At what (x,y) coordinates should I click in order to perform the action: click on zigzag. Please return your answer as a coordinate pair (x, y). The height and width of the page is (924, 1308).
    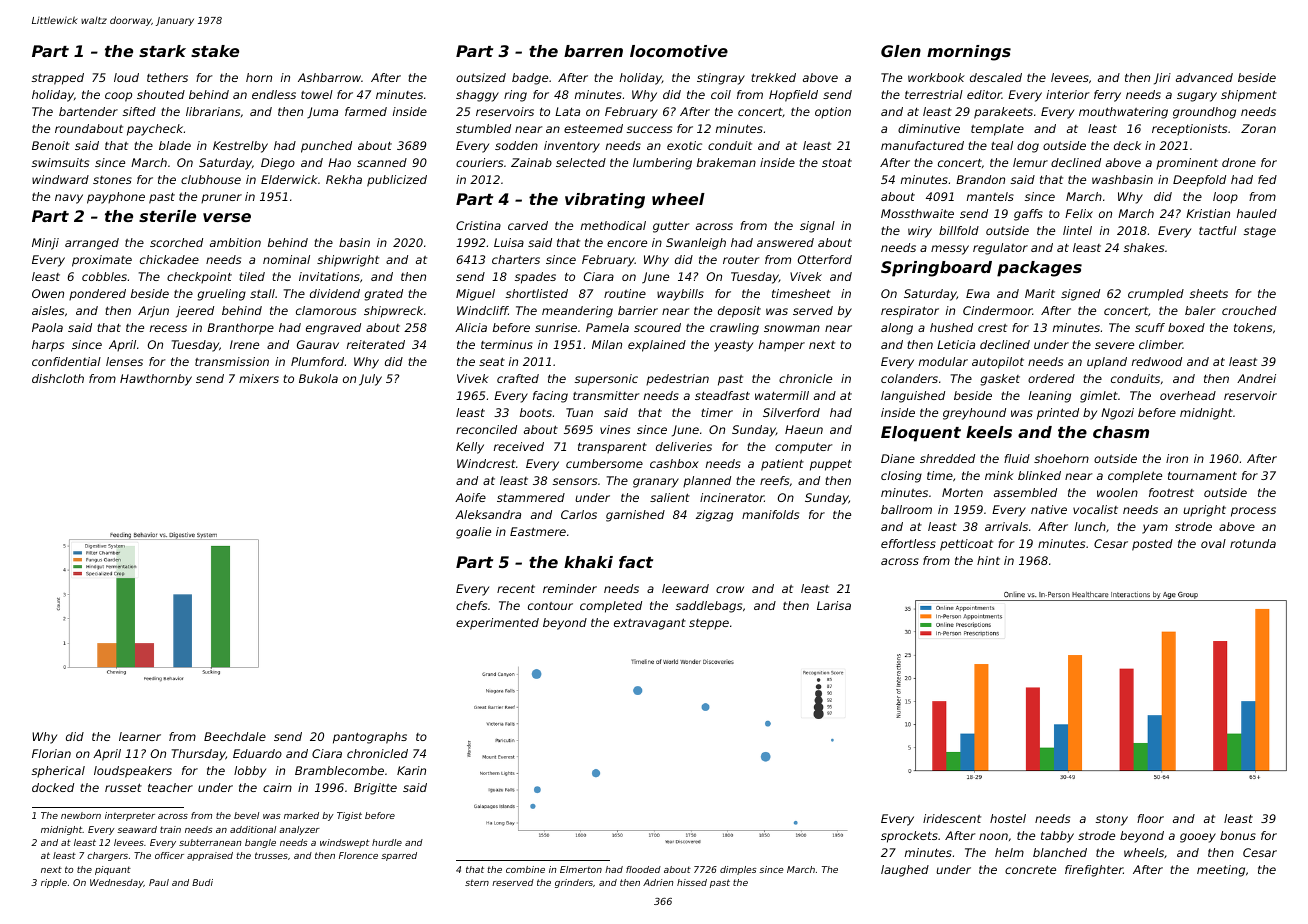
    Looking at the image, I should click on (714, 516).
